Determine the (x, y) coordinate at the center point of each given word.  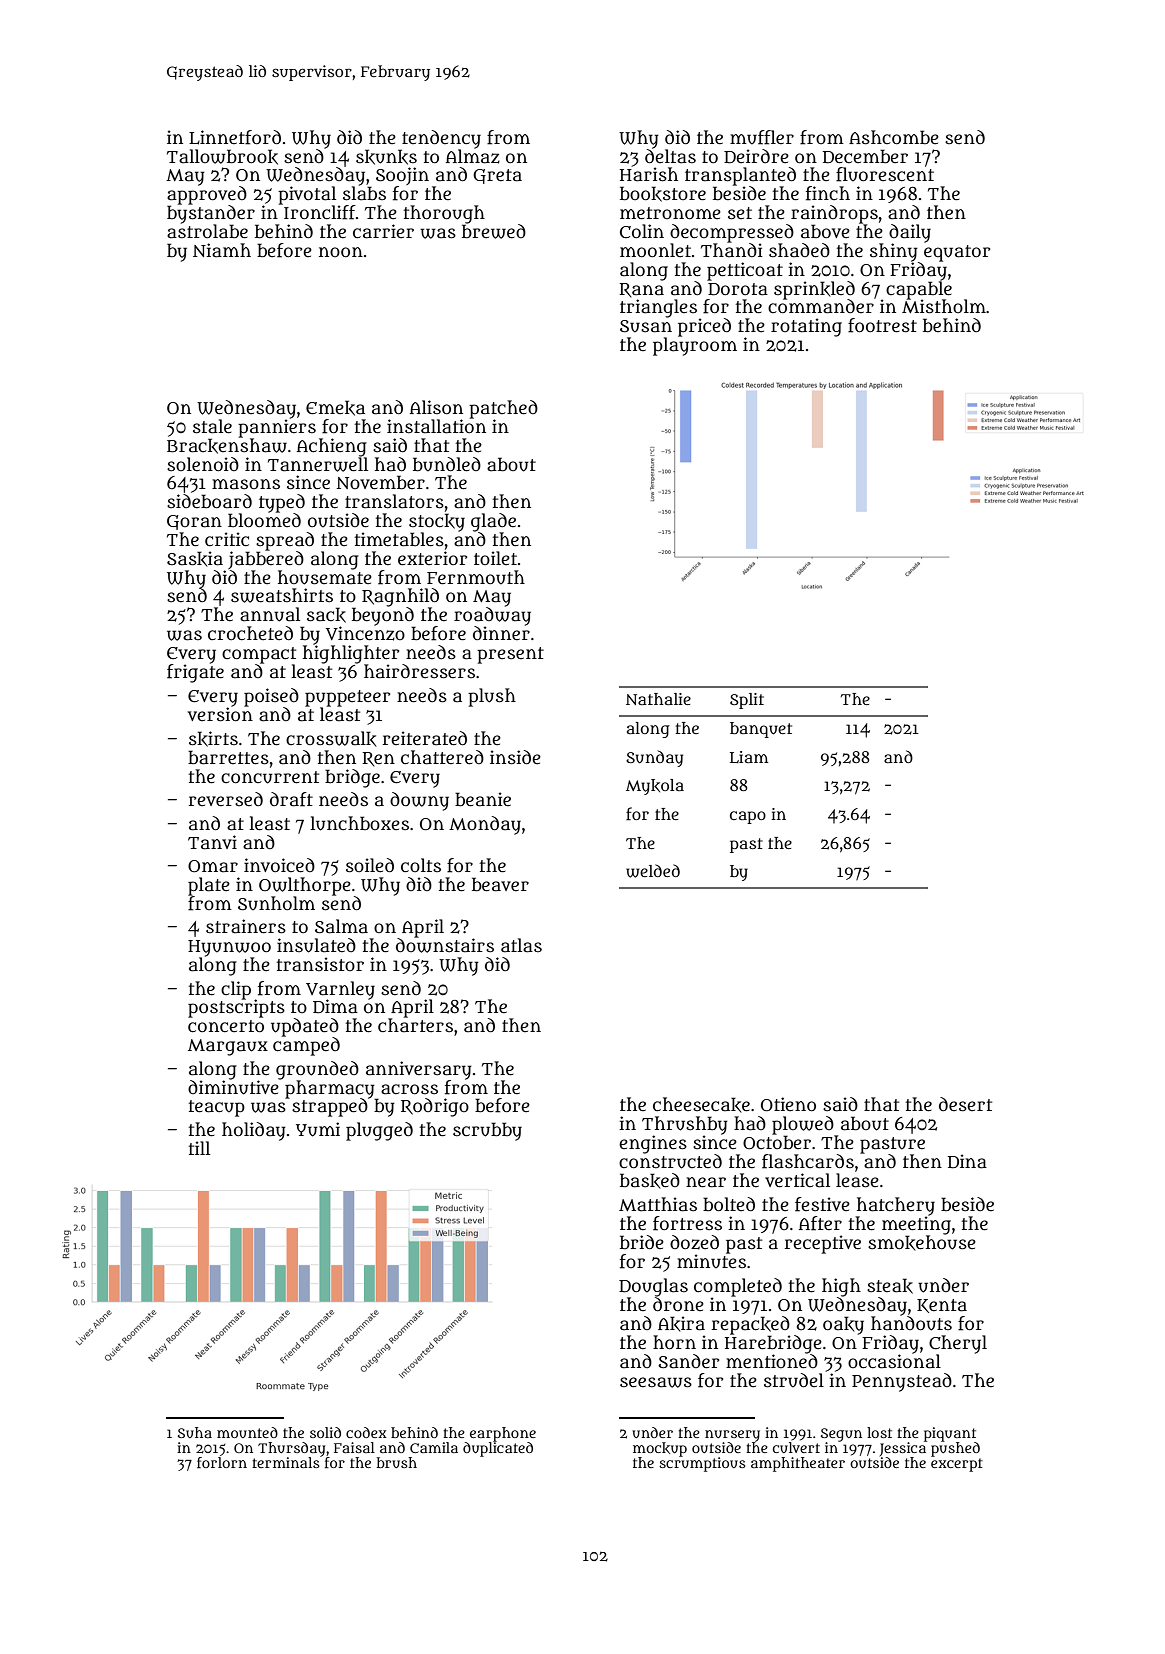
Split (747, 701)
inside (515, 757)
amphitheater (798, 1464)
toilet (495, 558)
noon (341, 252)
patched (503, 409)
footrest (882, 325)
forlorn (222, 1462)
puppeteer (347, 698)
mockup (660, 1449)
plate (209, 886)
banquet (761, 730)
